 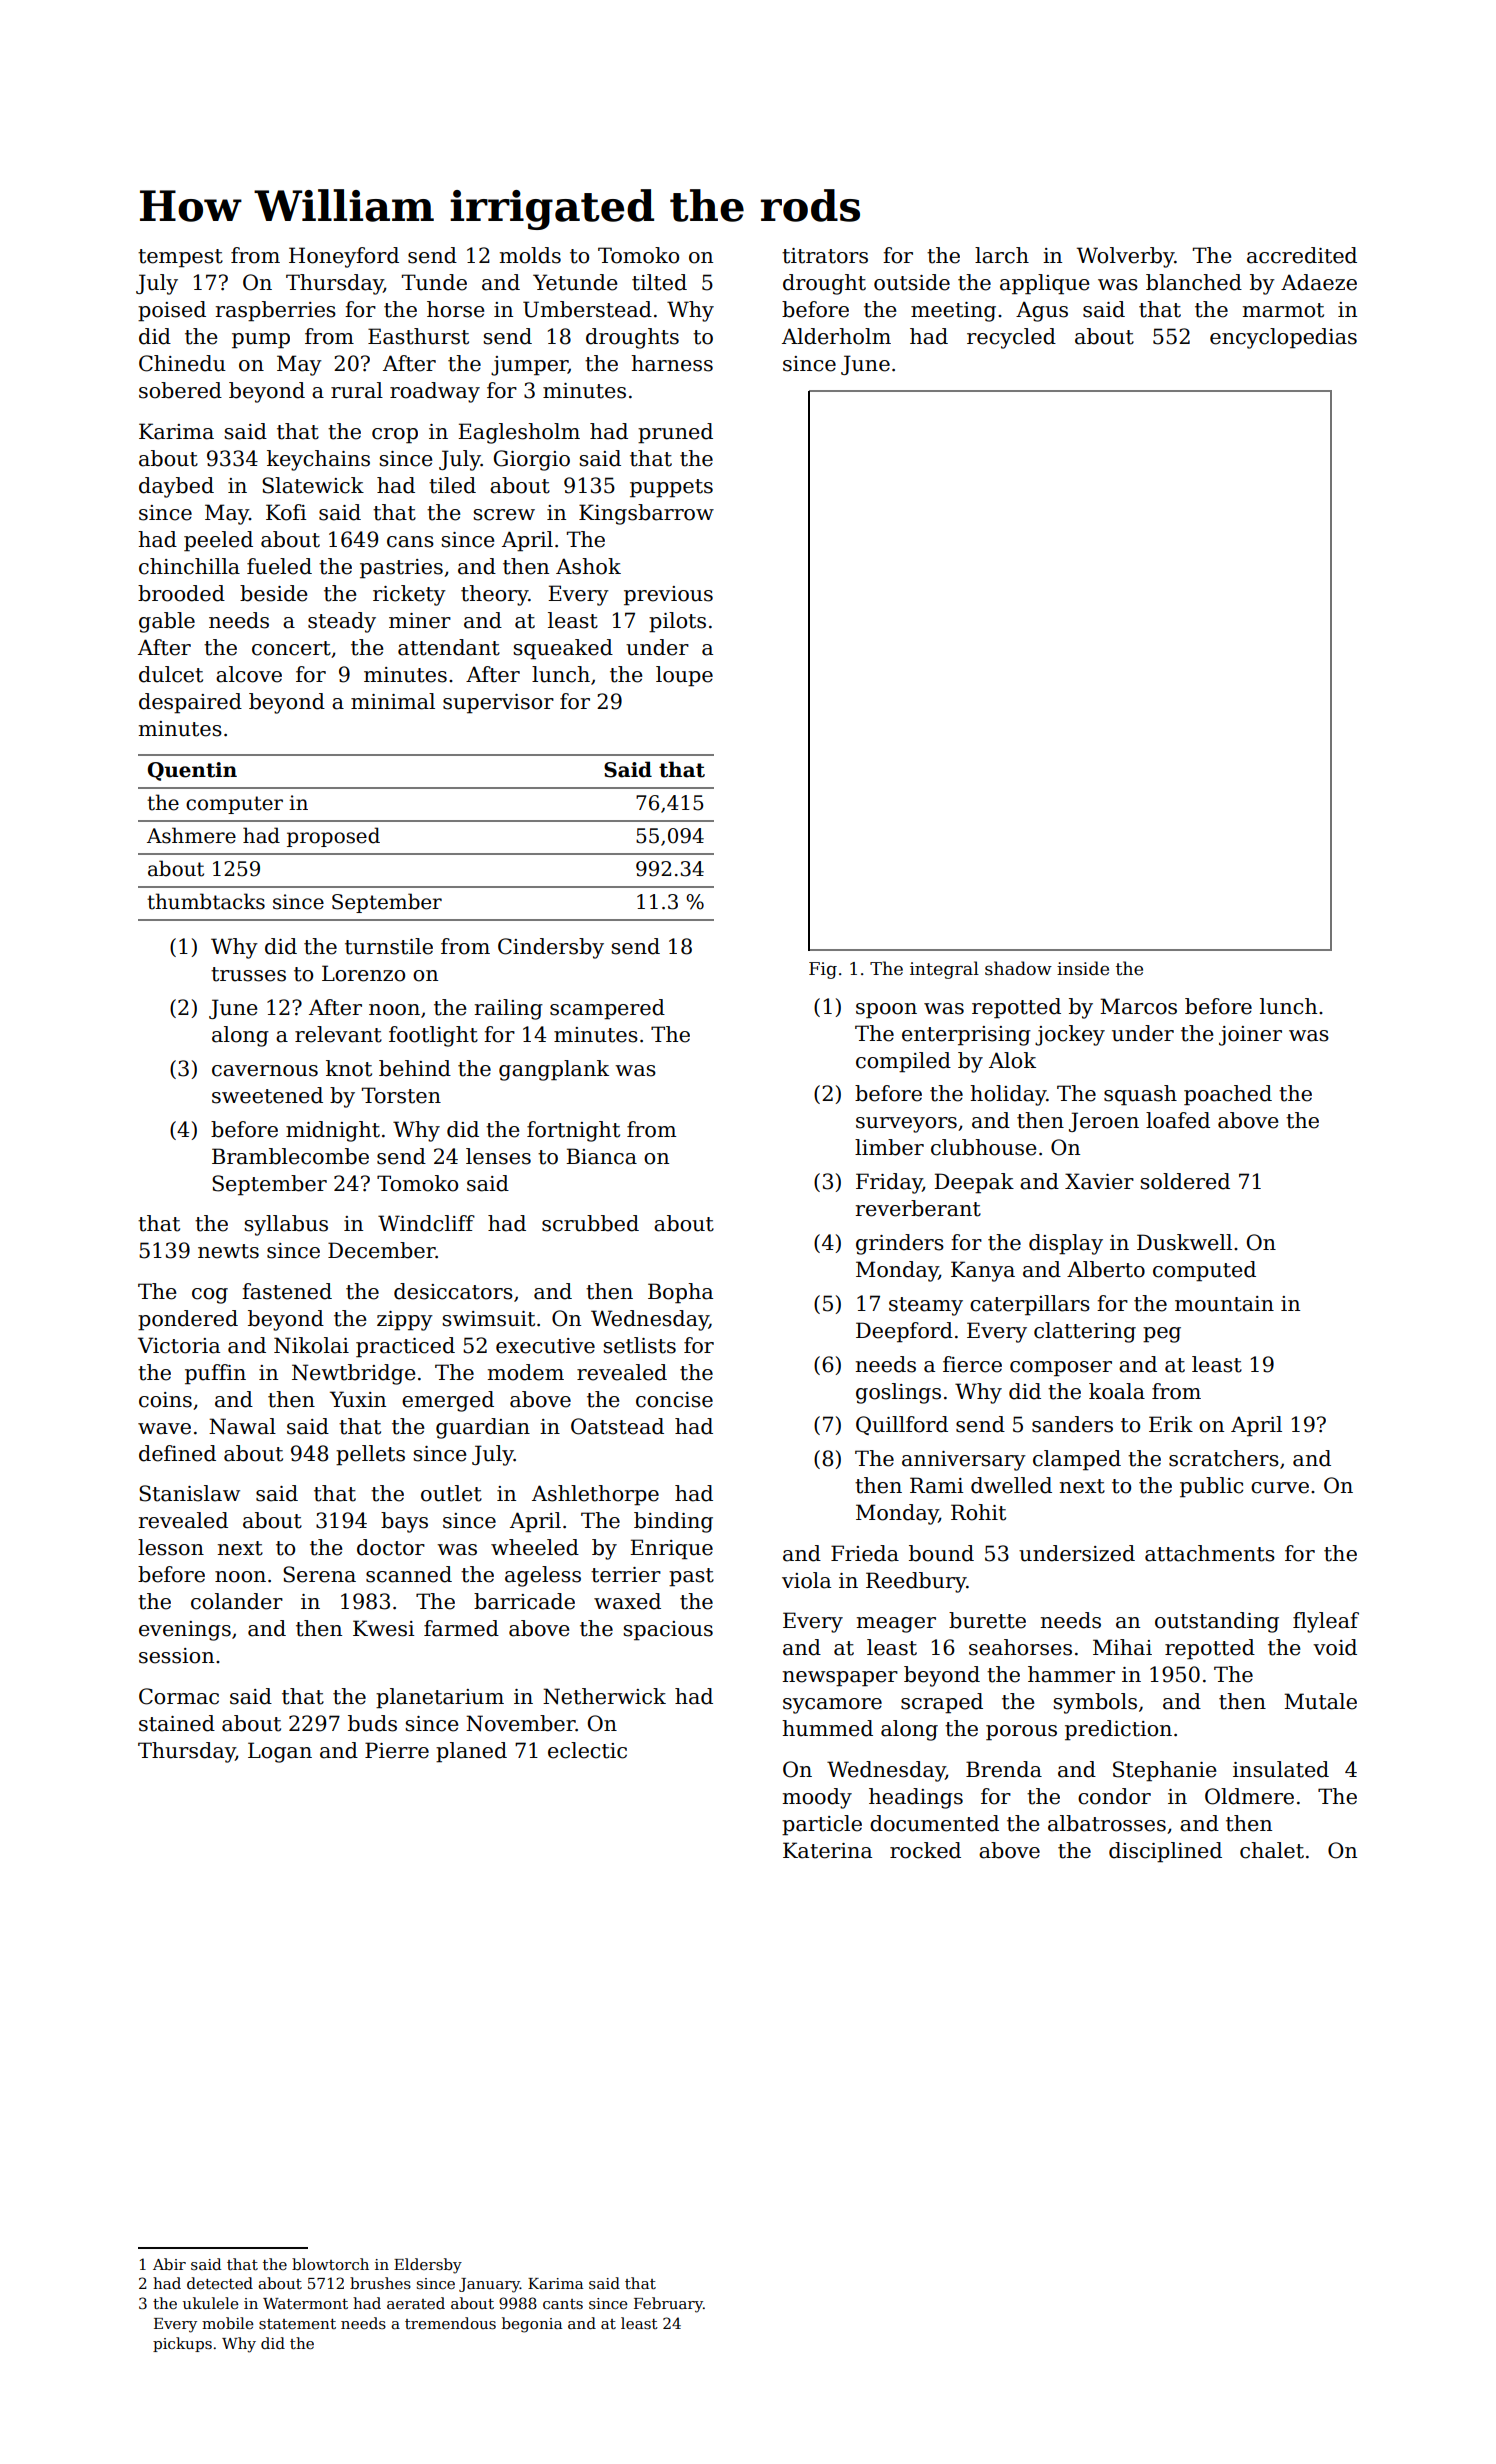 I want to click on mountain, so click(x=1224, y=1304).
